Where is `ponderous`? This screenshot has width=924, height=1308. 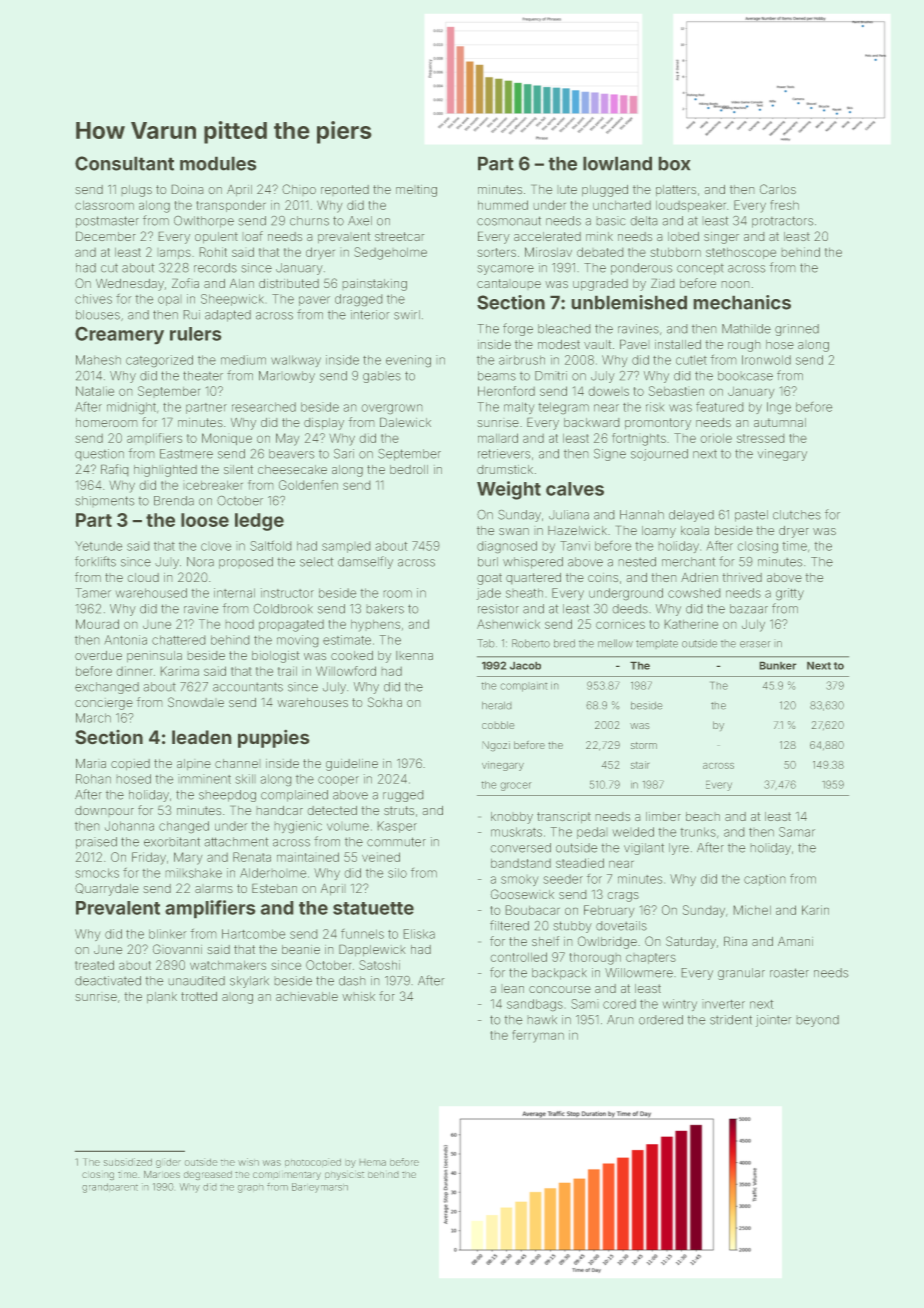
ponderous is located at coordinates (641, 269).
